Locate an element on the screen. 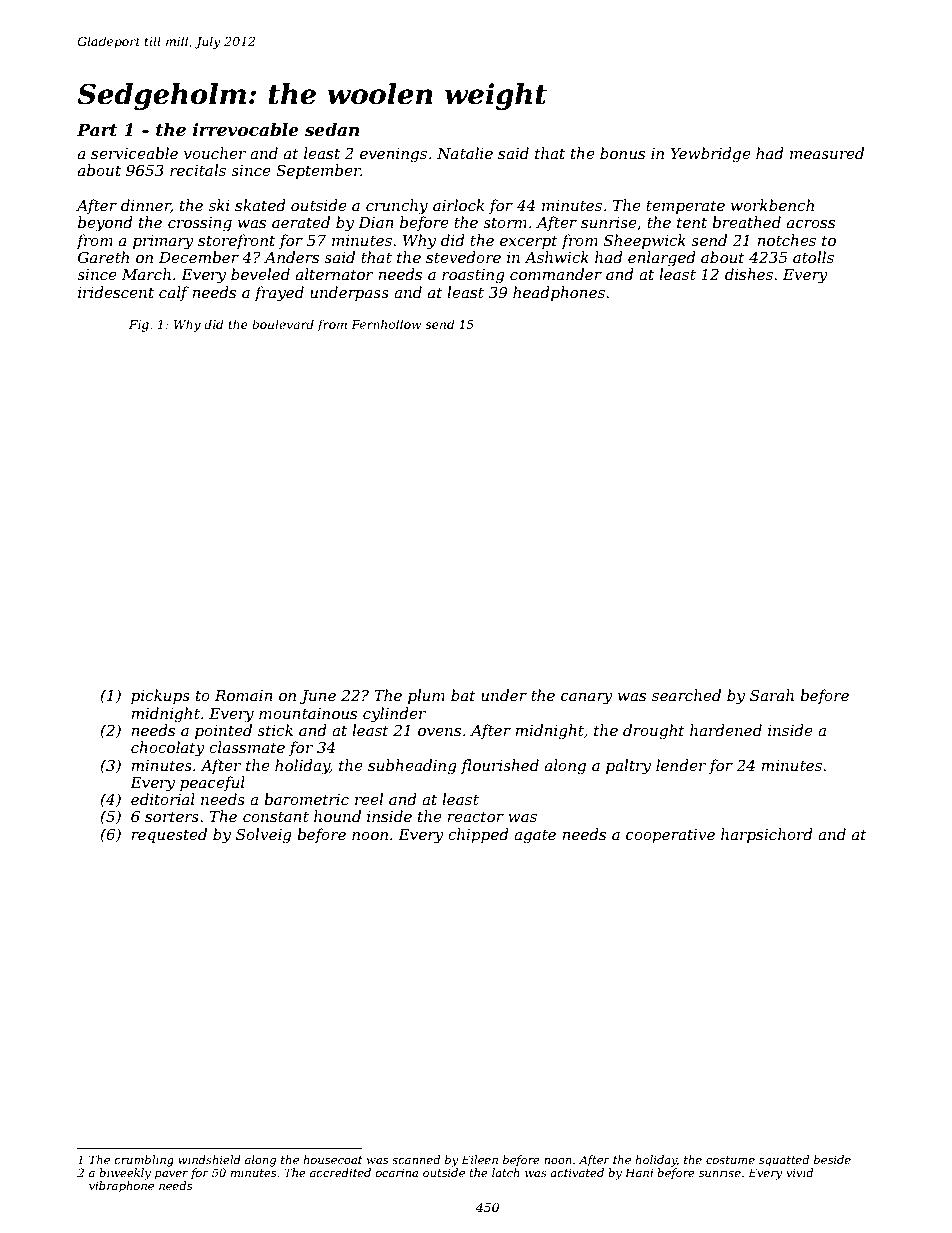 This screenshot has width=952, height=1233. Natalie is located at coordinates (465, 153).
